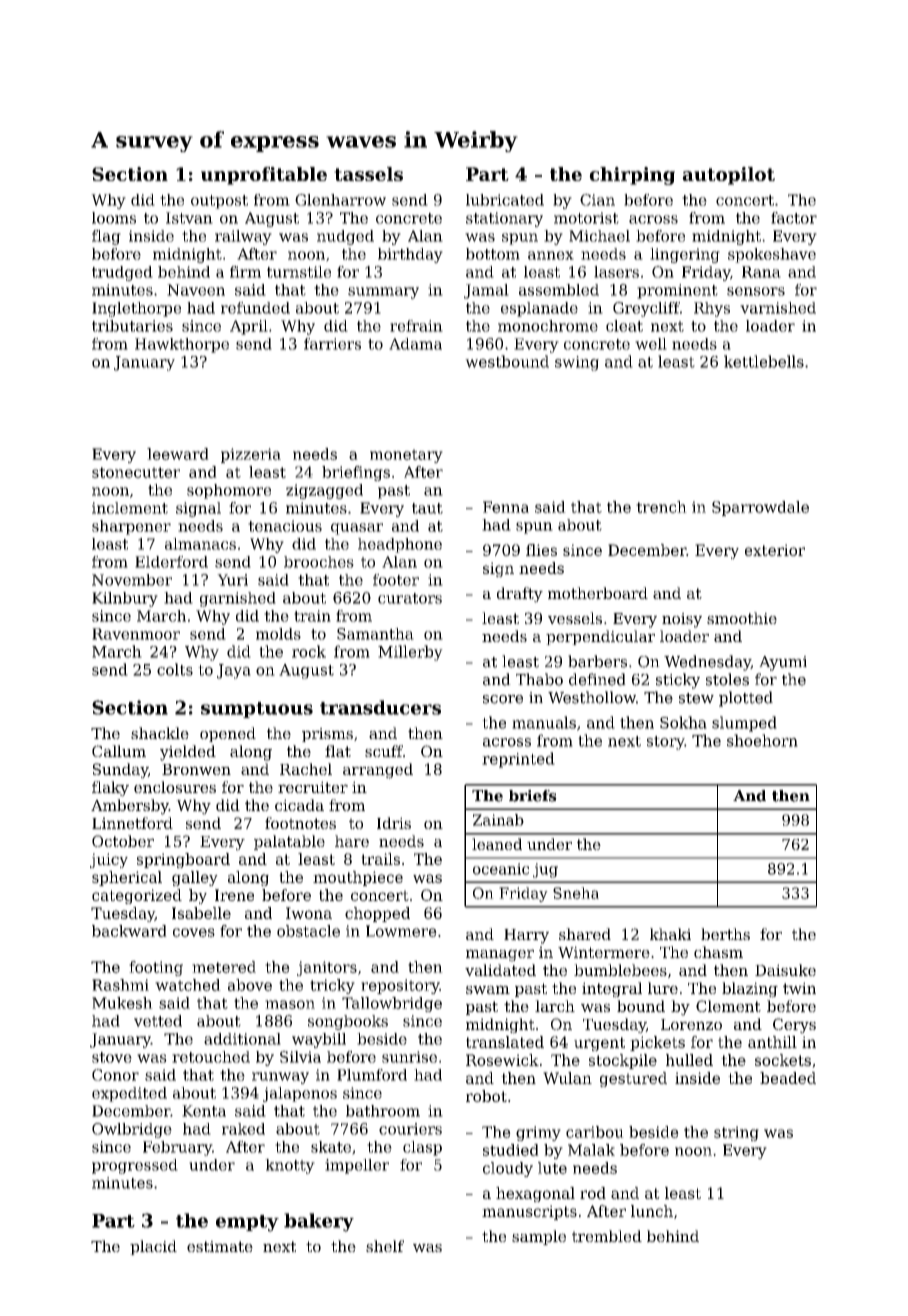 The height and width of the screenshot is (1316, 908). Describe the element at coordinates (652, 1211) in the screenshot. I see `lunch` at that location.
